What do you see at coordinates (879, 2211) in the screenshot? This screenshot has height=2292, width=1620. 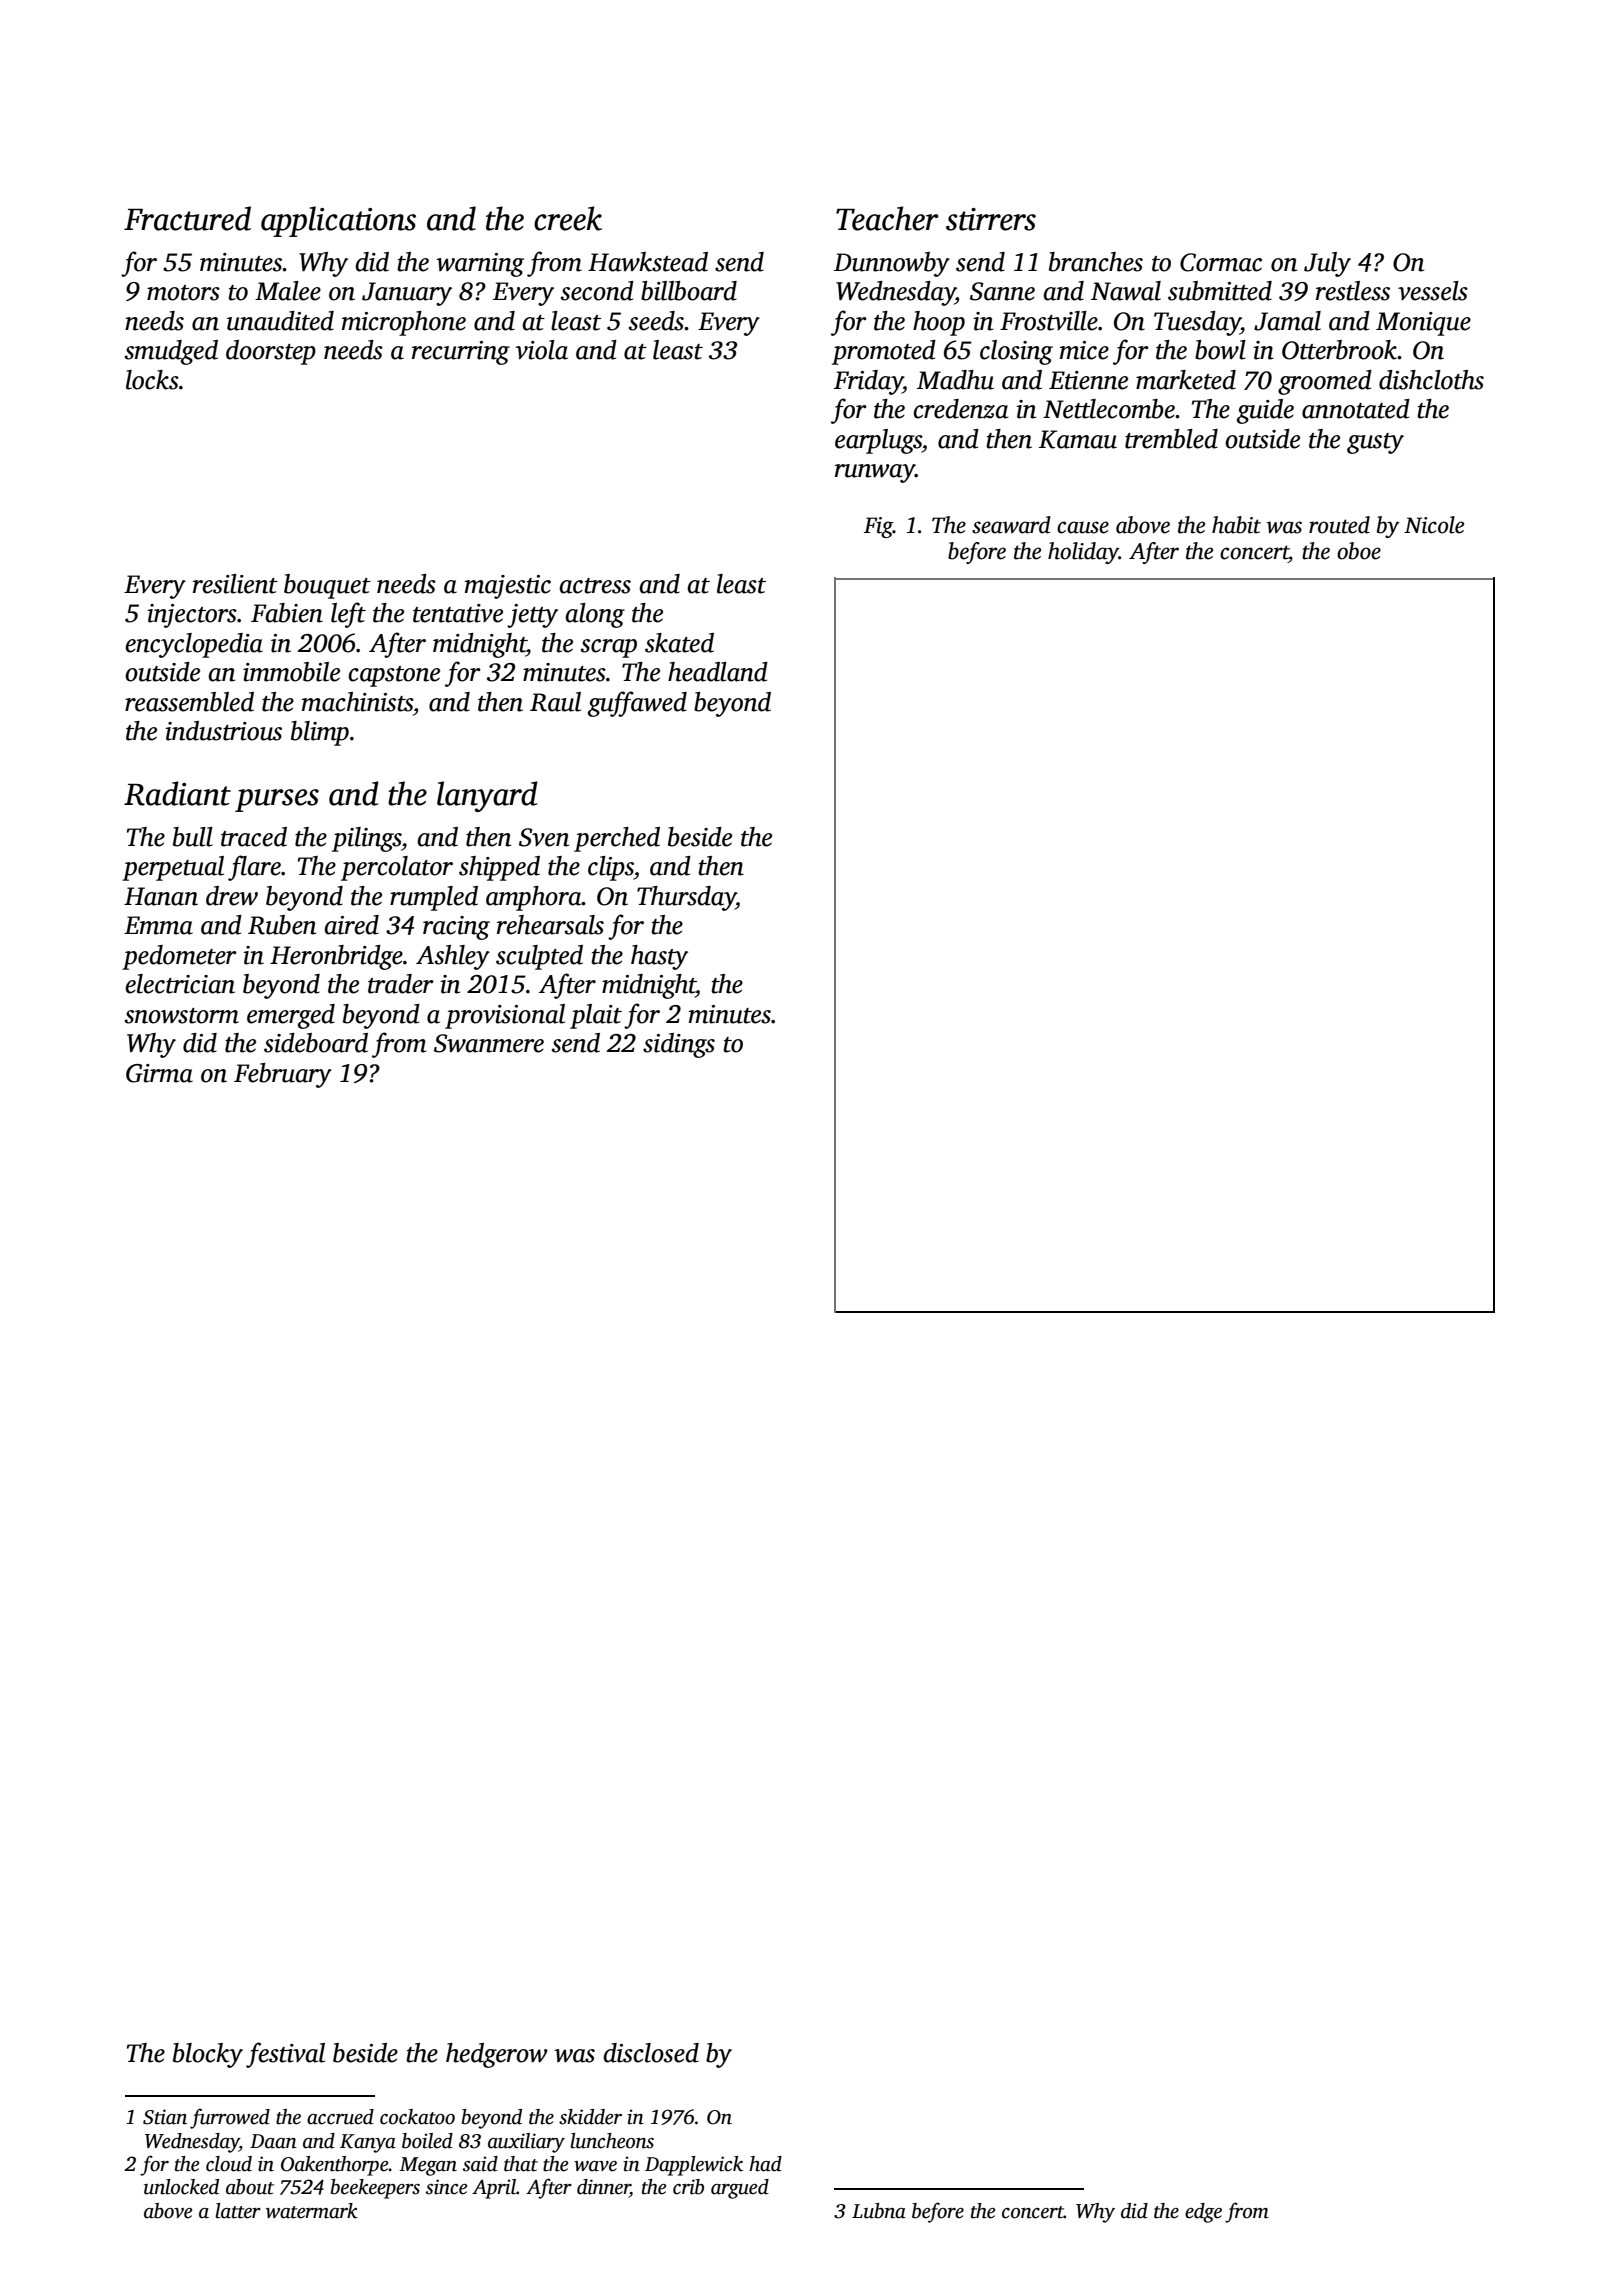 I see `Lubna` at bounding box center [879, 2211].
